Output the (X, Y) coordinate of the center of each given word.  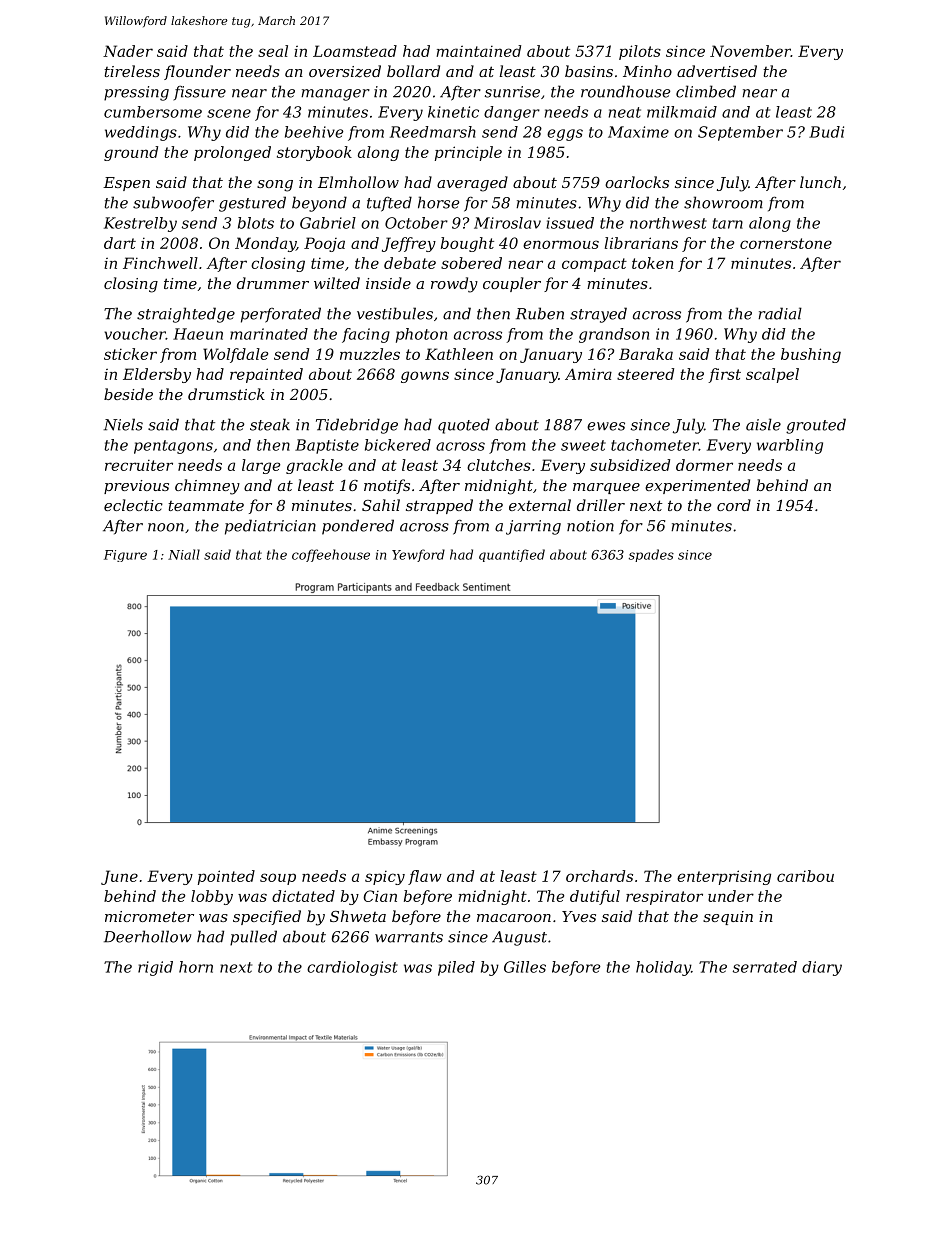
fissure (200, 93)
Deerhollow (147, 936)
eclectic (133, 505)
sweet (583, 445)
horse (438, 202)
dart (120, 243)
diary (822, 968)
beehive (314, 132)
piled (456, 968)
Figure (125, 556)
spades (651, 555)
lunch (820, 182)
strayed (598, 315)
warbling (790, 446)
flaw (425, 877)
